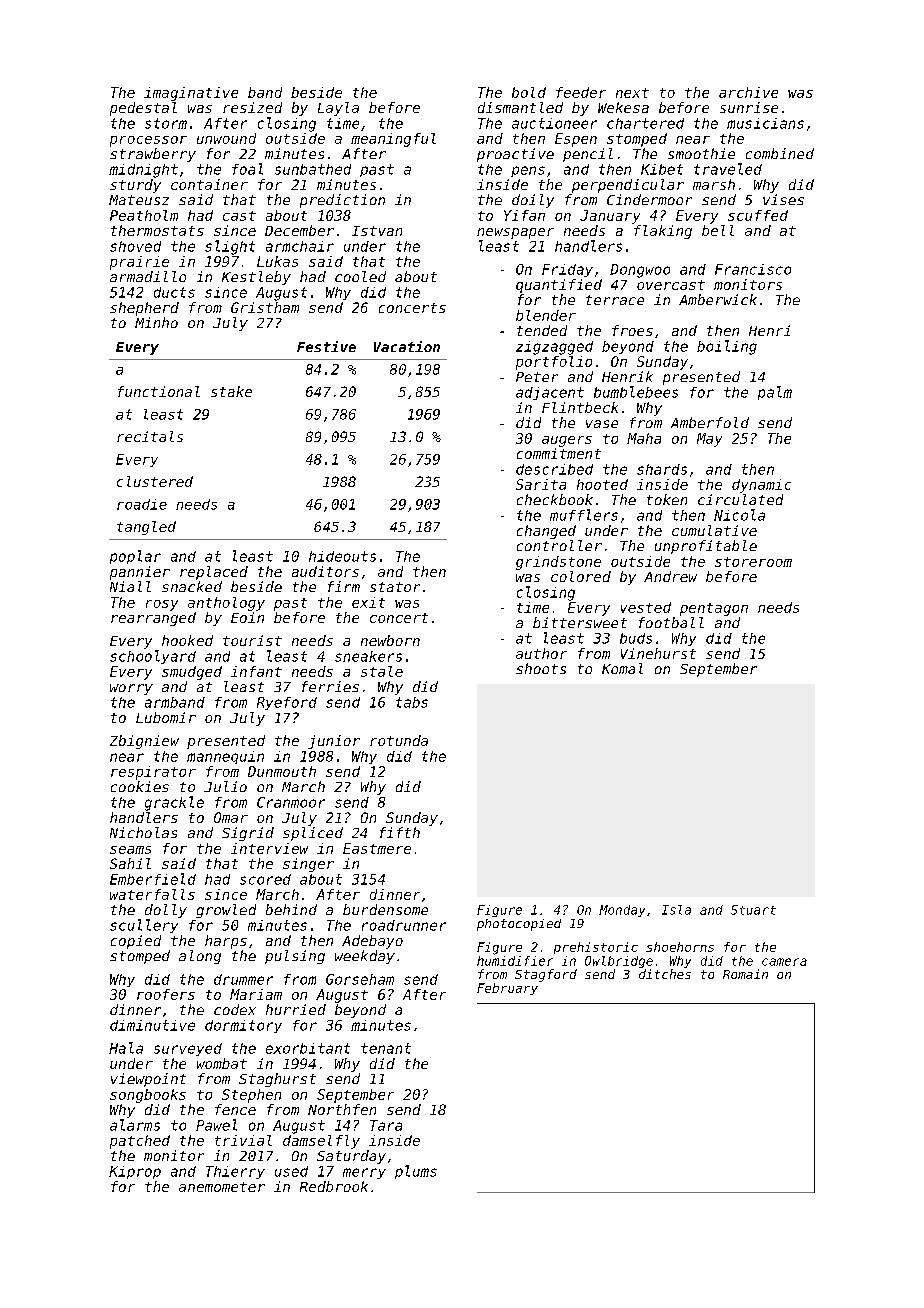 This page has height=1308, width=924. I want to click on Vinehurst, so click(658, 653).
